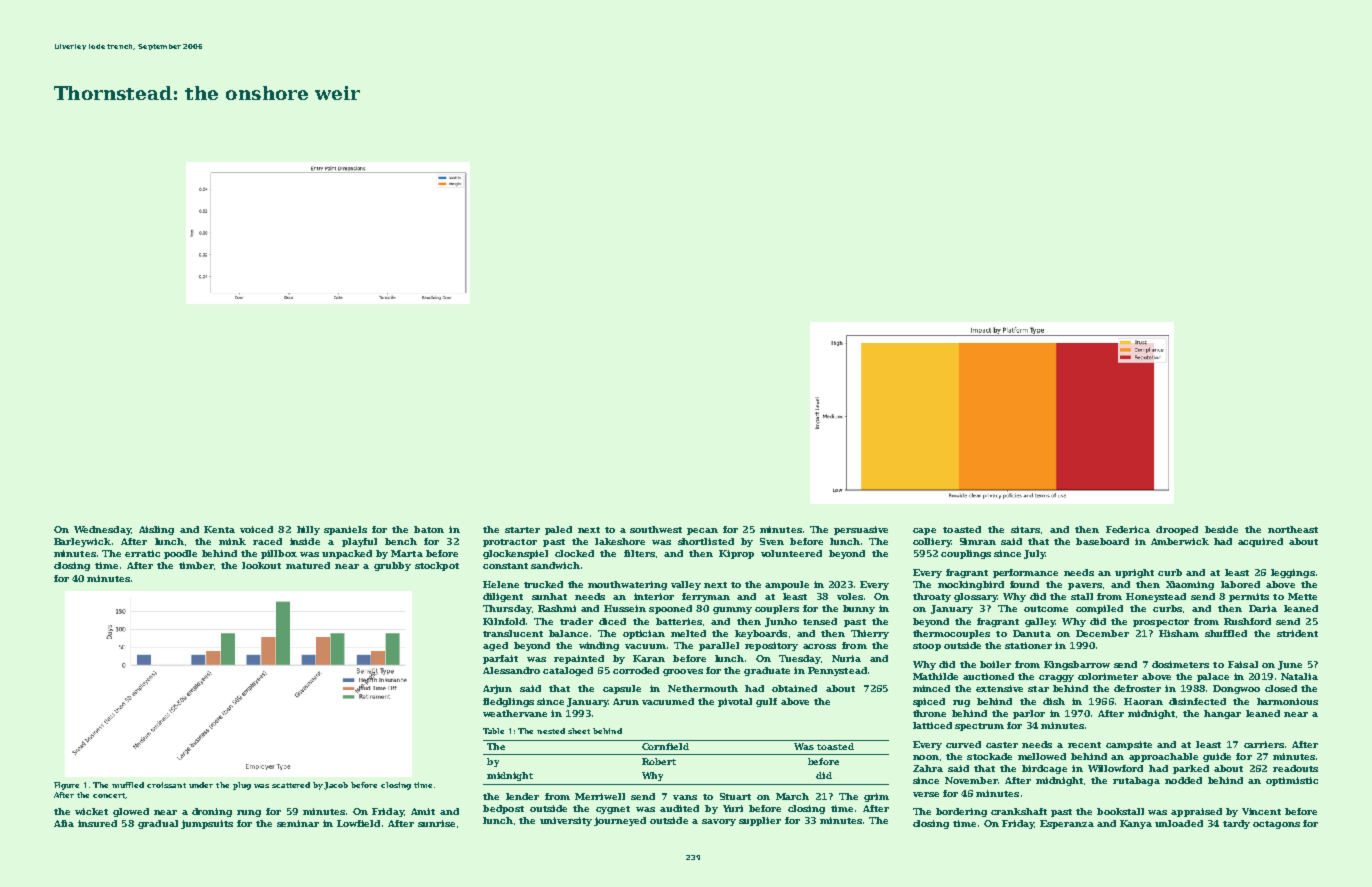 Image resolution: width=1372 pixels, height=887 pixels. I want to click on savory, so click(719, 822).
